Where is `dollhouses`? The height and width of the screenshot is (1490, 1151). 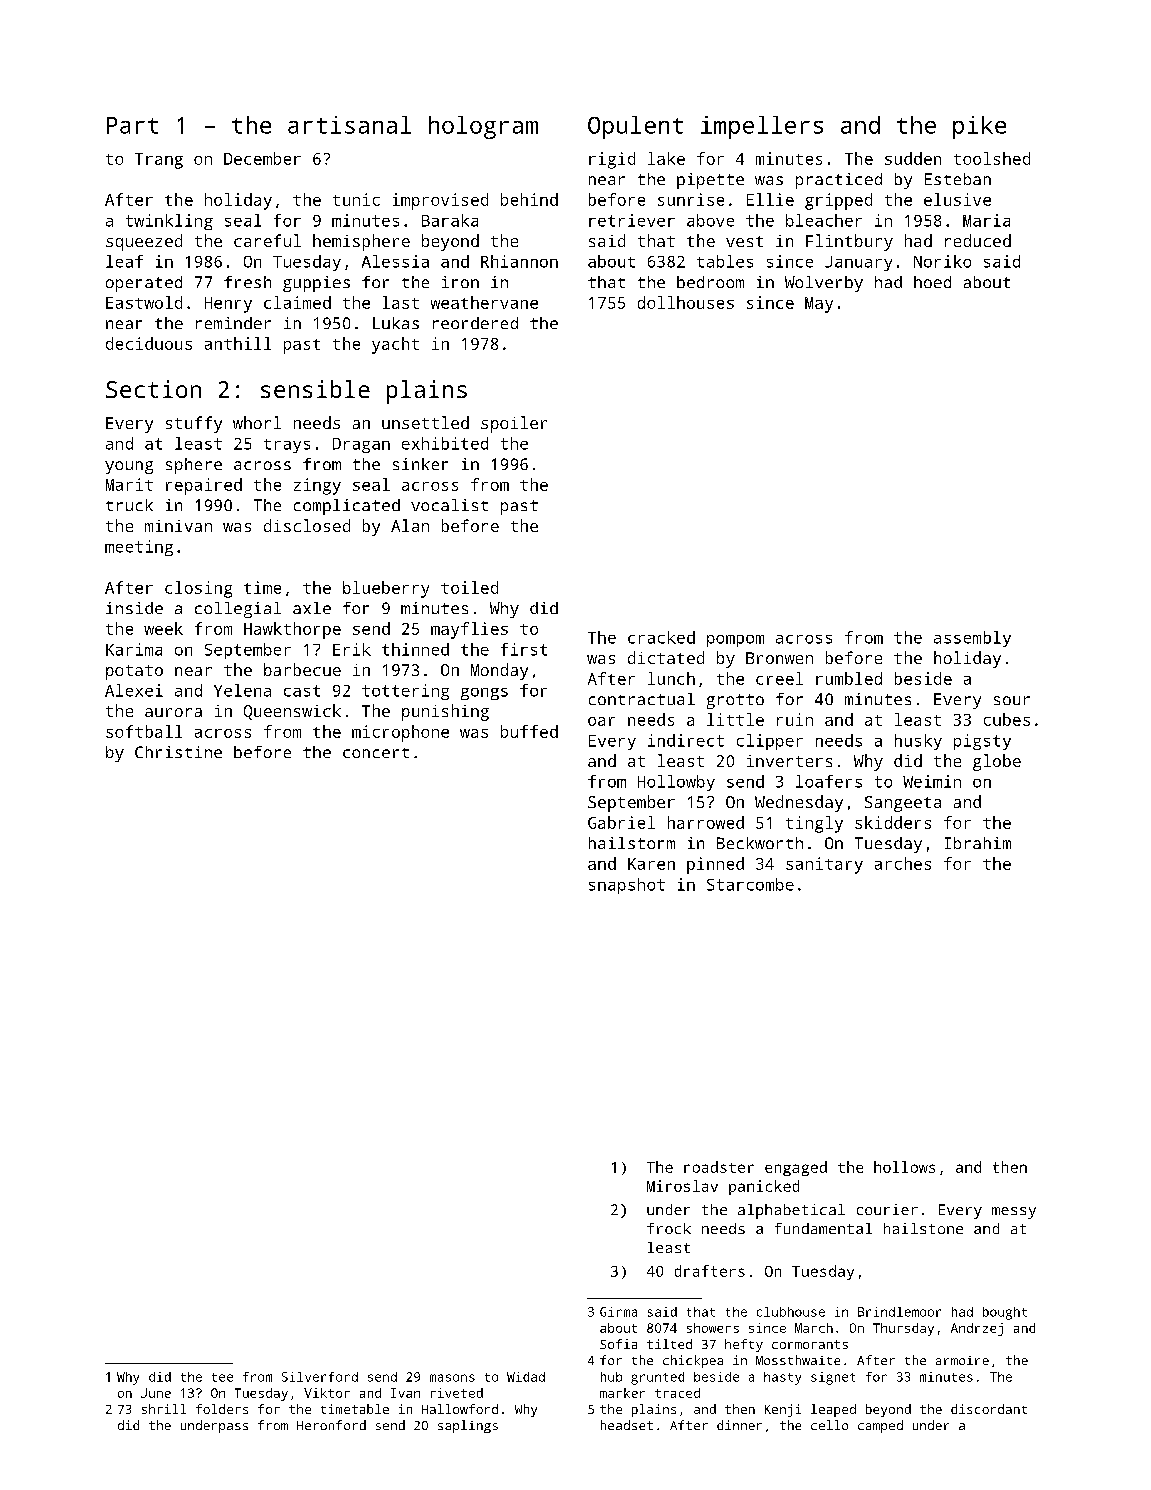 dollhouses is located at coordinates (686, 302).
